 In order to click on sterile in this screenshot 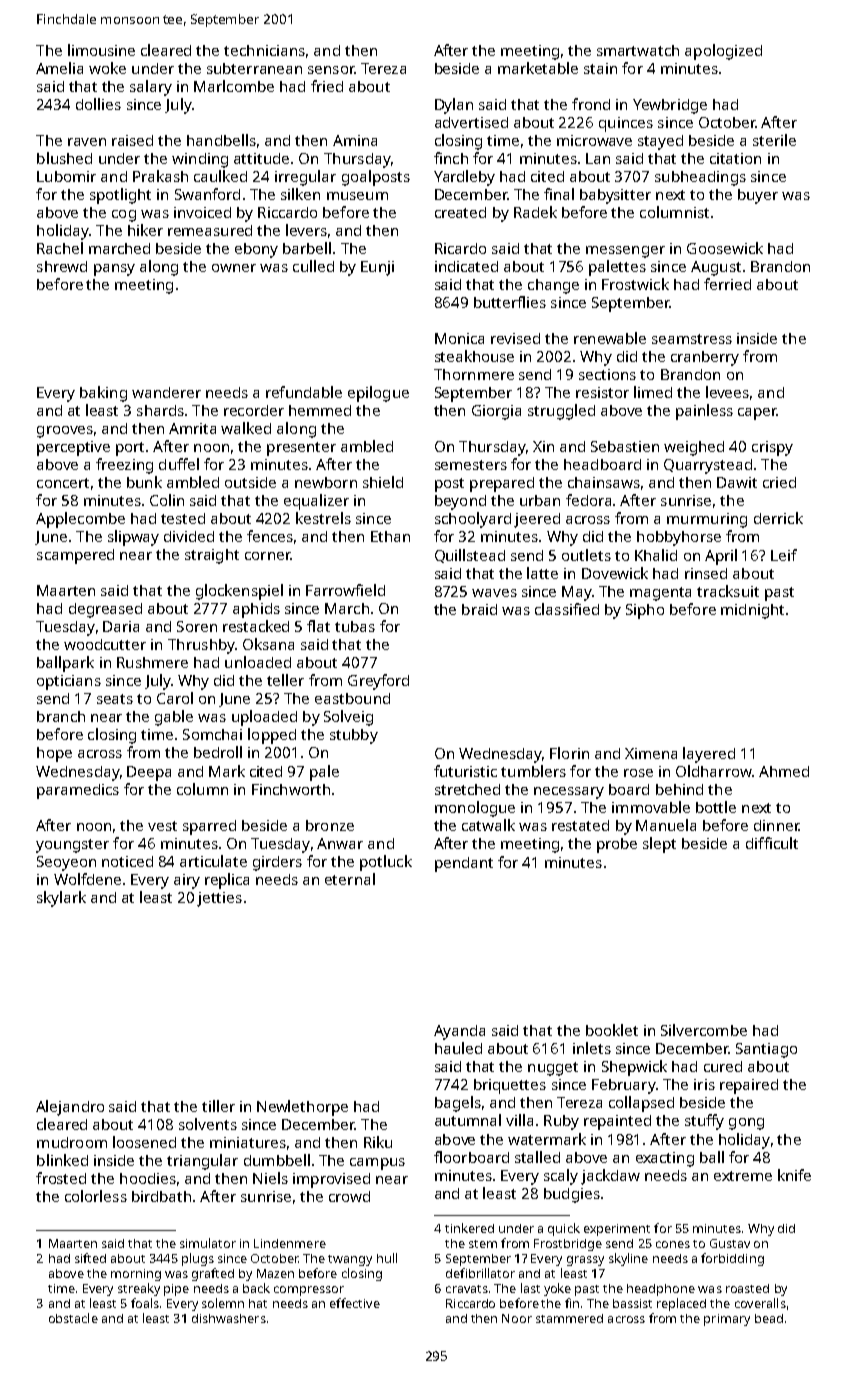, I will do `click(774, 140)`.
